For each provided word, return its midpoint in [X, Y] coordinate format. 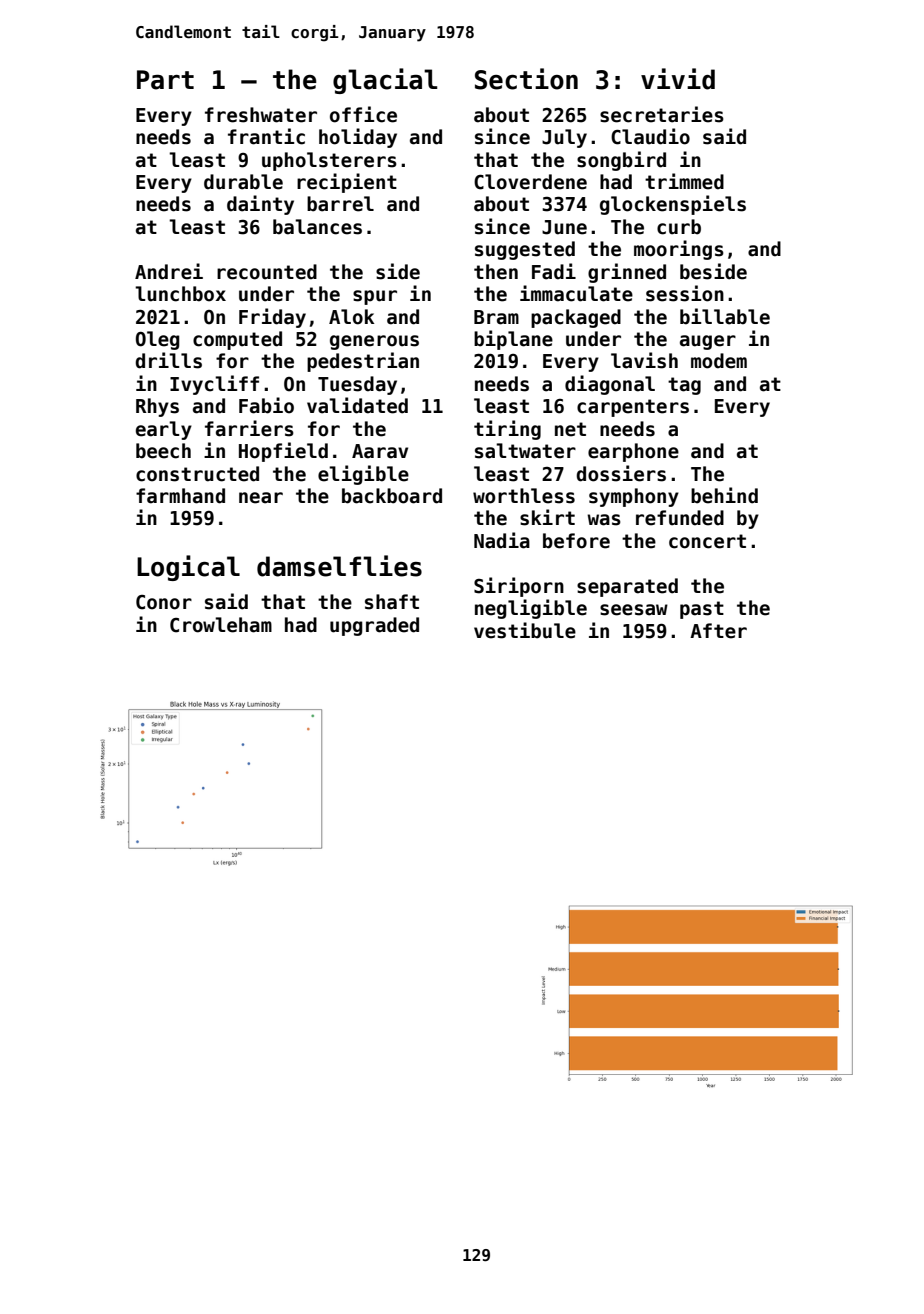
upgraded [374, 626]
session [685, 293]
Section [526, 79]
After [718, 631]
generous [374, 342]
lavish [644, 360]
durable [243, 182]
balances [317, 227]
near [261, 498]
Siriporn [519, 587]
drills [168, 360]
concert [707, 541]
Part [165, 80]
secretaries [662, 114]
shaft [392, 602]
